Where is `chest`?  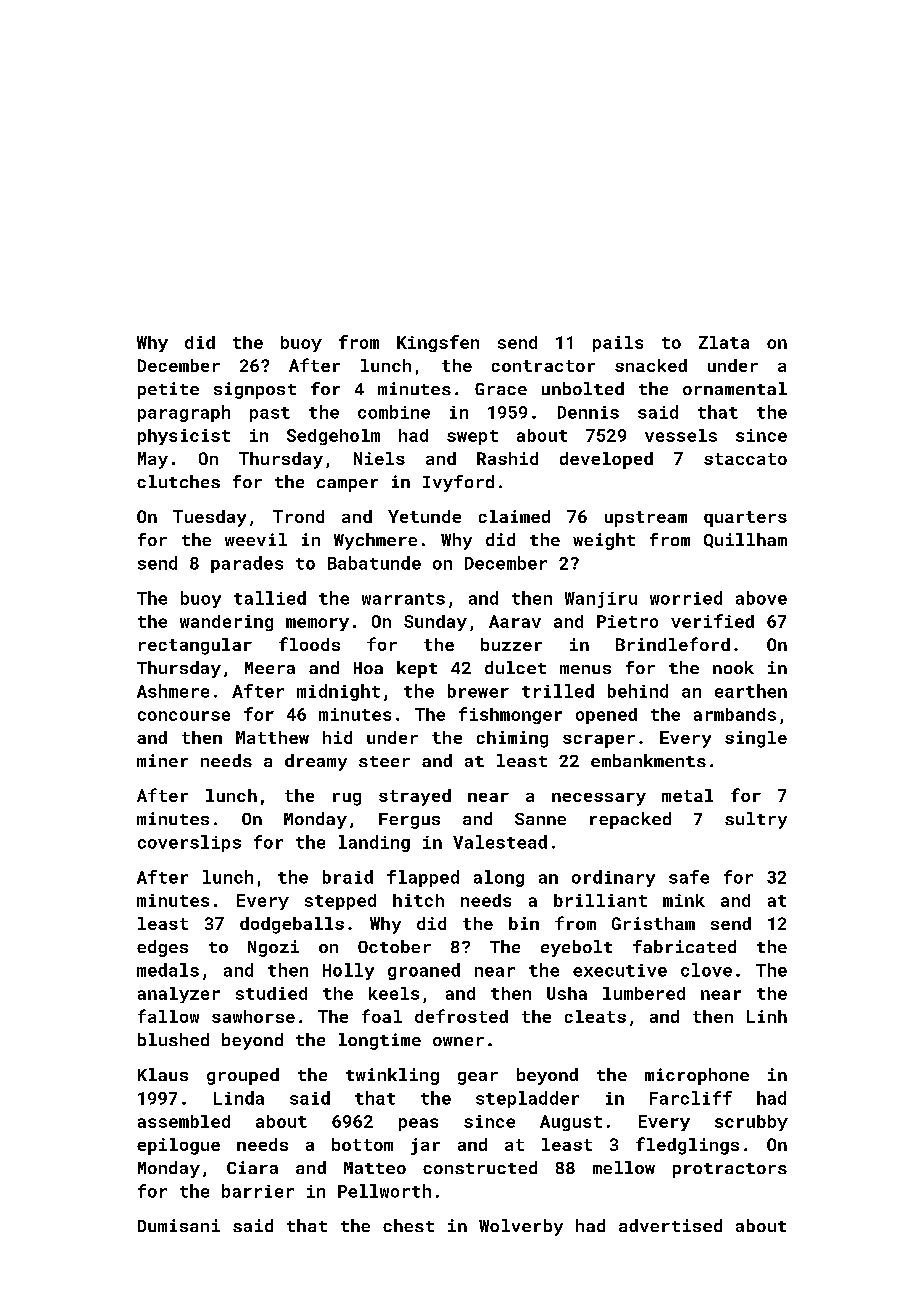 chest is located at coordinates (408, 1225).
